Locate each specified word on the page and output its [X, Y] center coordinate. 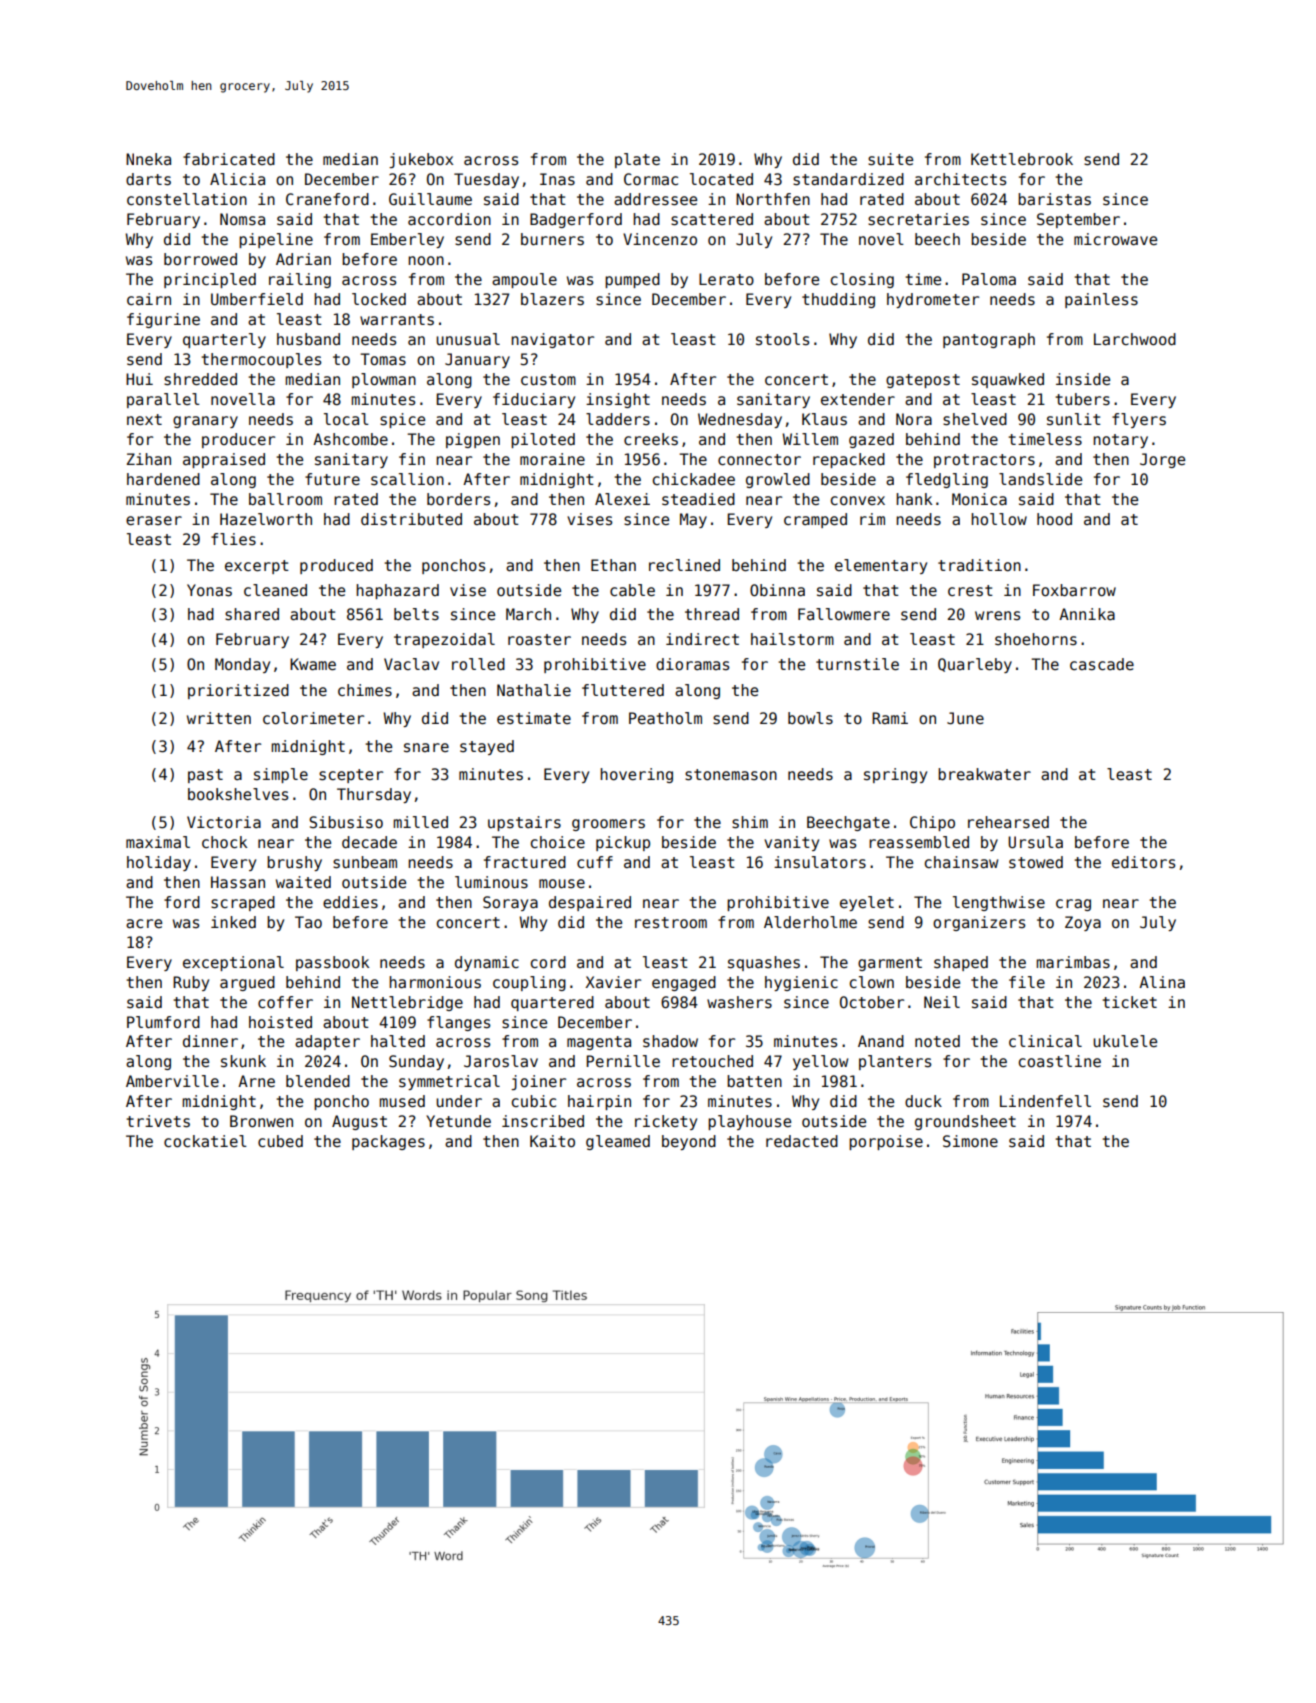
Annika [1087, 614]
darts [148, 179]
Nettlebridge [407, 1003]
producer [238, 440]
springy [895, 775]
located [721, 179]
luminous [491, 882]
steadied [698, 499]
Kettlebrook [1022, 159]
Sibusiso [346, 822]
